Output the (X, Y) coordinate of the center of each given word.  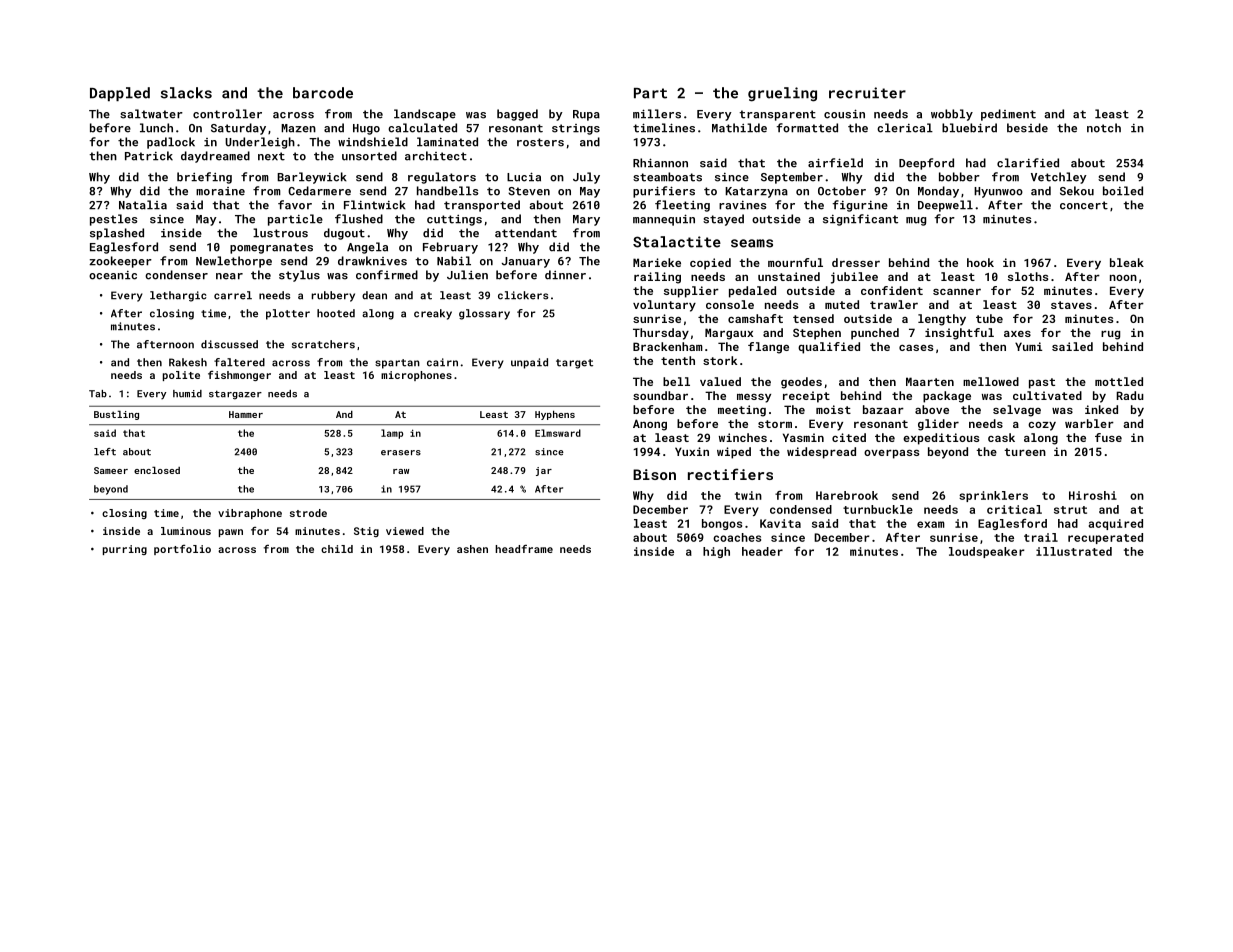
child (337, 549)
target (574, 364)
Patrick (149, 156)
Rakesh (188, 362)
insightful (959, 334)
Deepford (926, 164)
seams (752, 243)
